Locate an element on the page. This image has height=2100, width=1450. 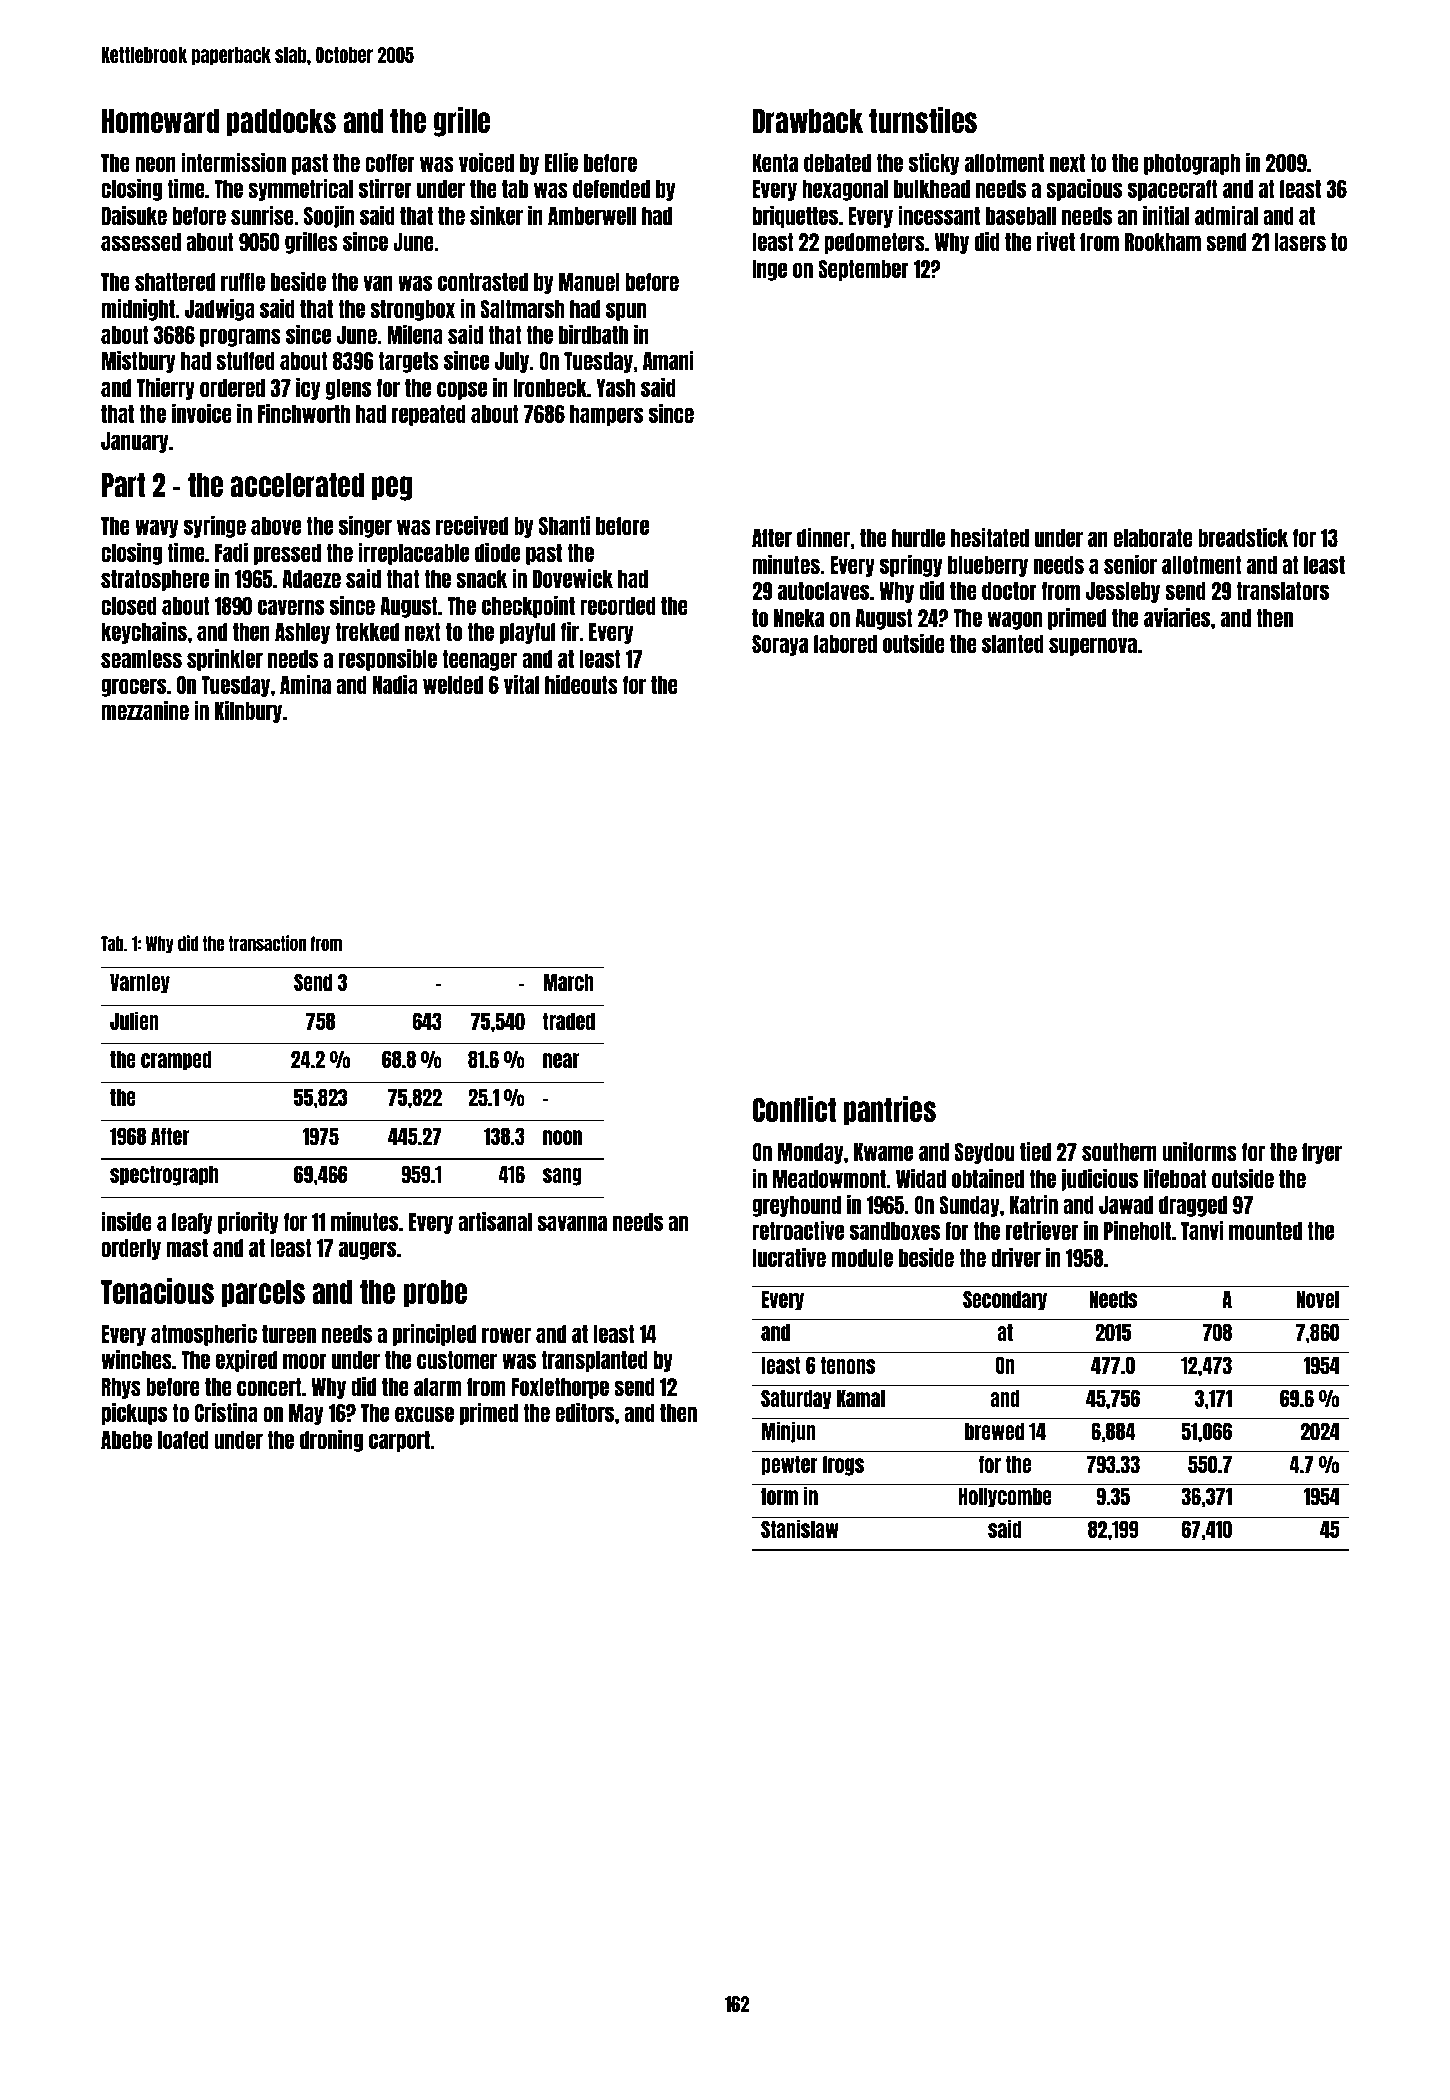
supernova is located at coordinates (1093, 646).
